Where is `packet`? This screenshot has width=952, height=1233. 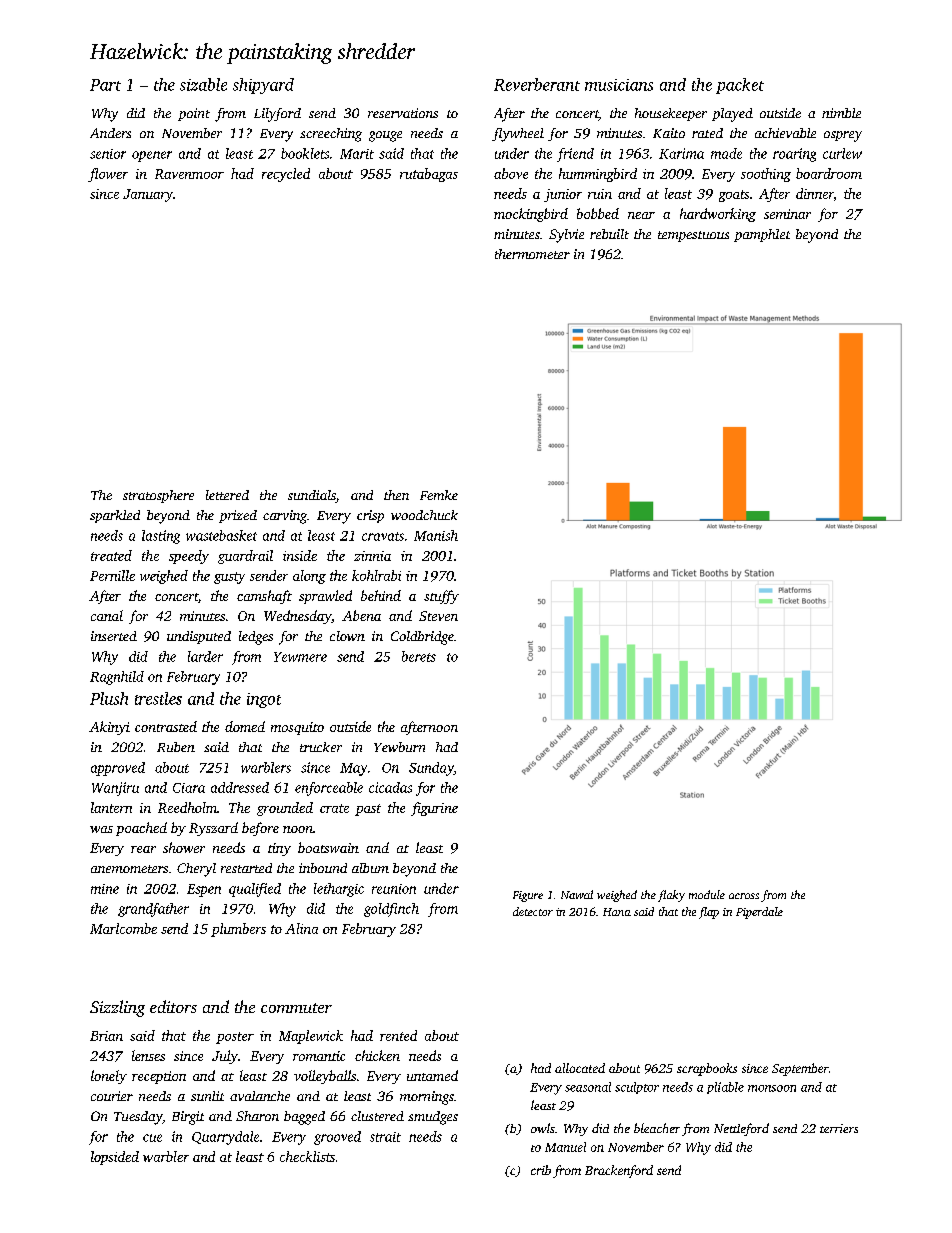 packet is located at coordinates (740, 86).
